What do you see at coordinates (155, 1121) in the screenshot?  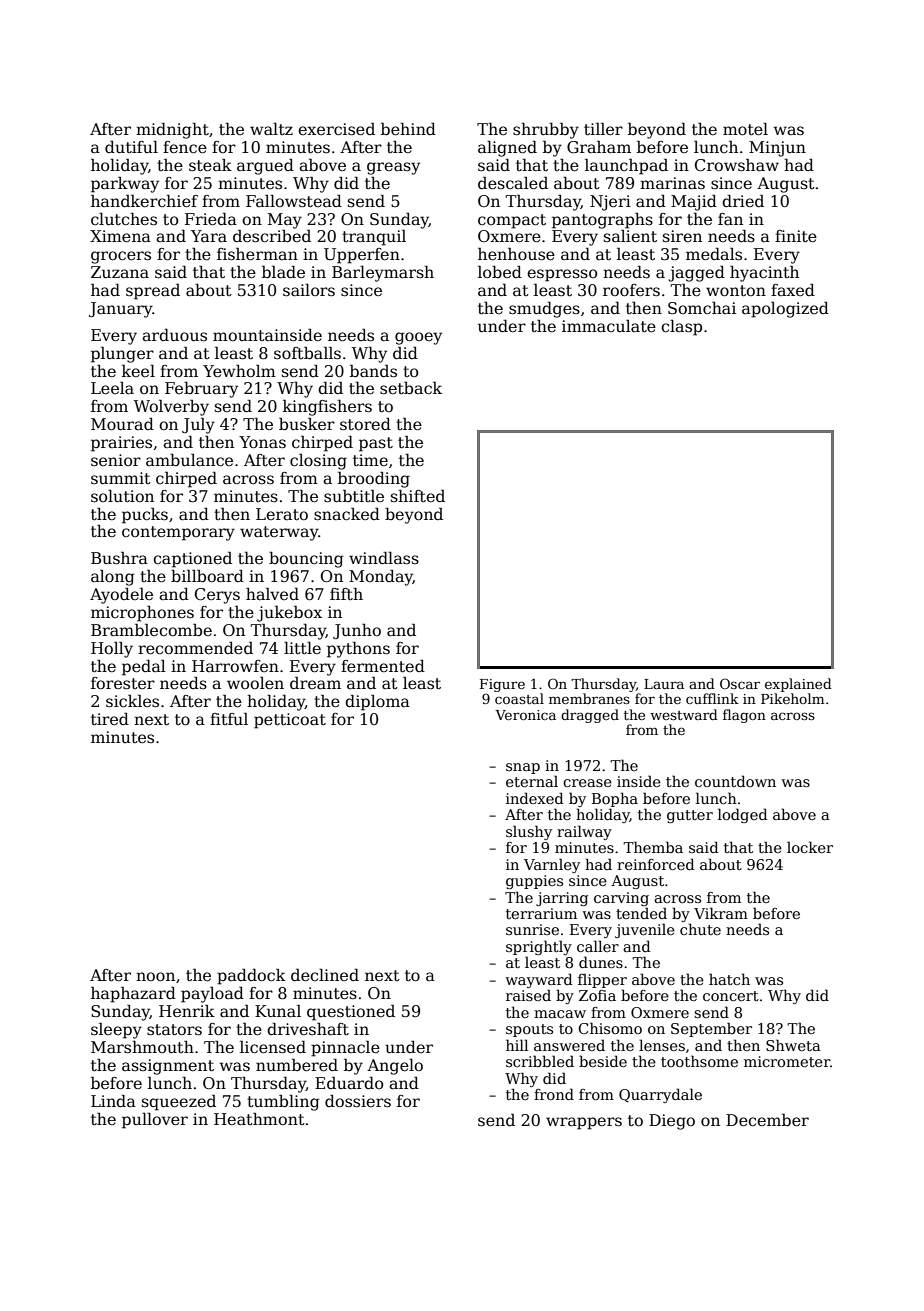 I see `pullover` at bounding box center [155, 1121].
